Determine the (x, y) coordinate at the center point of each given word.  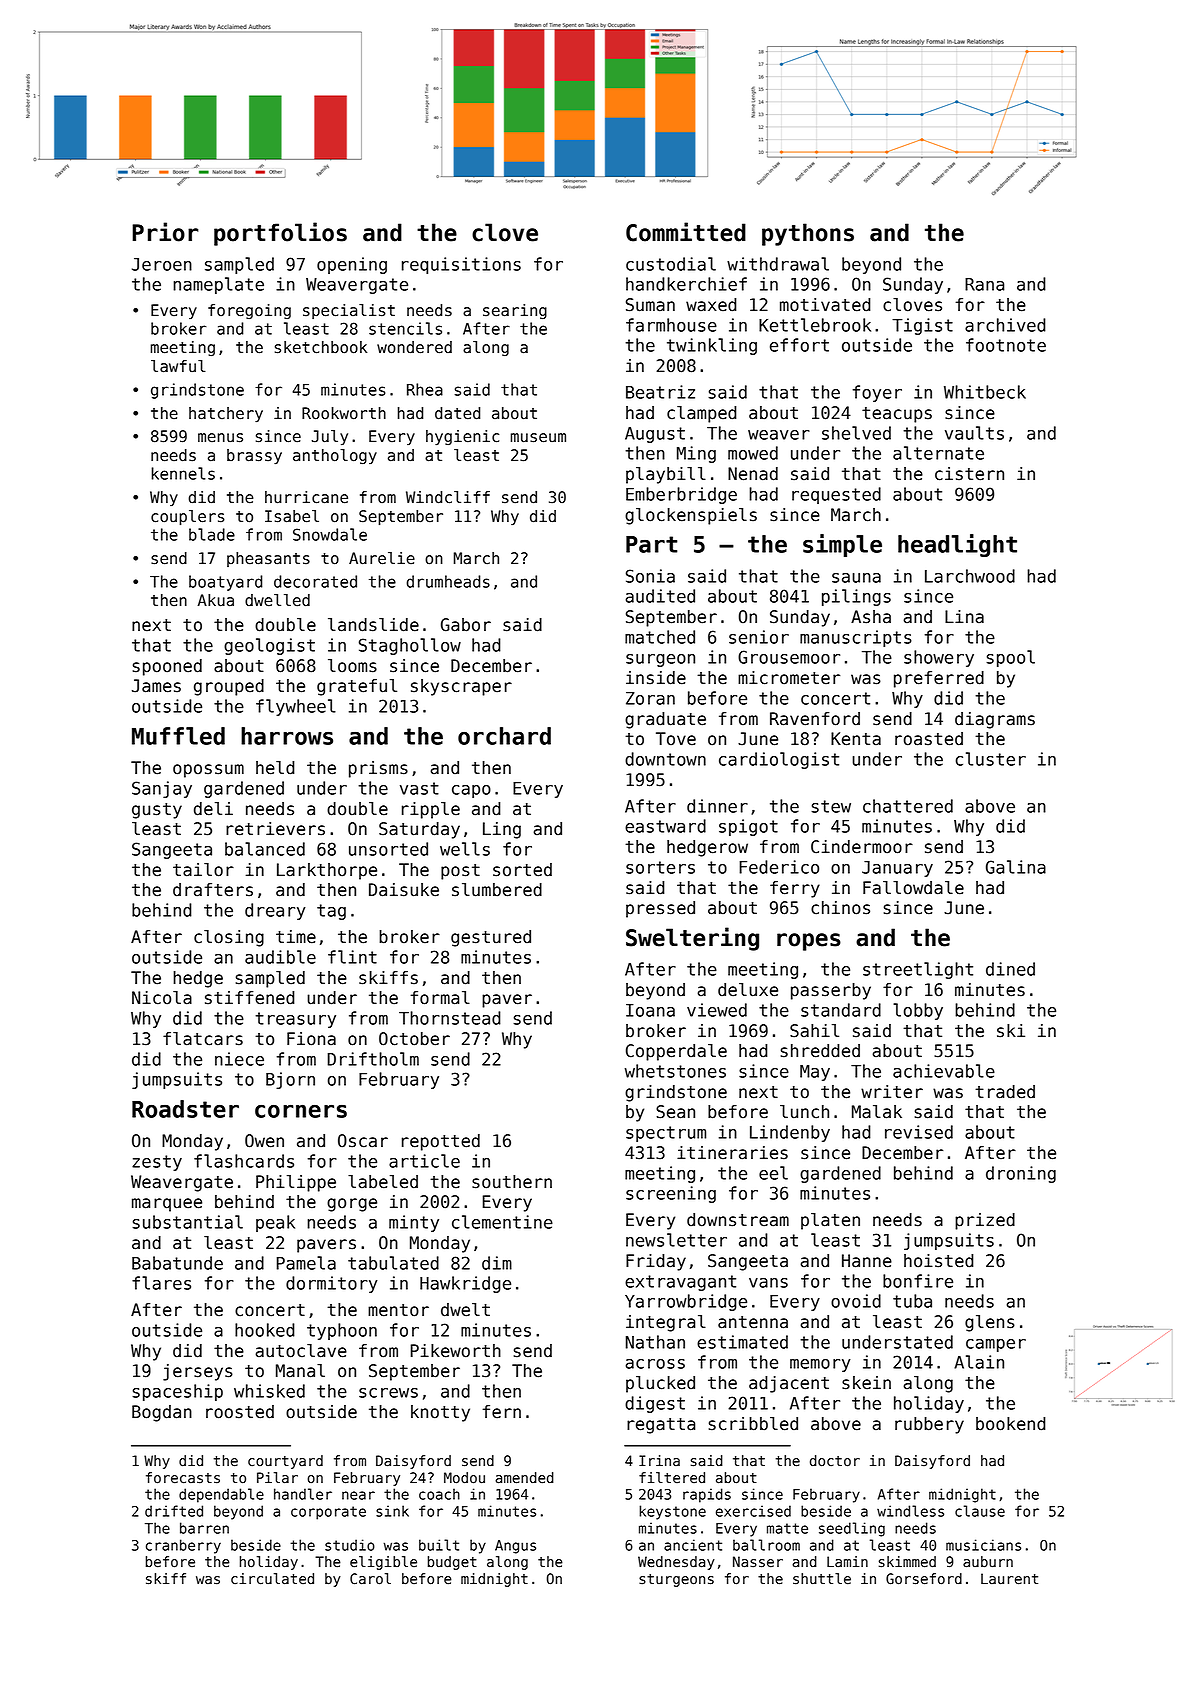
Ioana (650, 1010)
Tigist (922, 326)
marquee (167, 1205)
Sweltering (692, 939)
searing (515, 311)
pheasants (268, 559)
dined (1010, 969)
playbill (666, 475)
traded (1005, 1092)
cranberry (183, 1546)
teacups (897, 415)
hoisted (939, 1261)
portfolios (280, 234)
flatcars (203, 1039)
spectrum (666, 1134)
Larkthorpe (327, 871)
